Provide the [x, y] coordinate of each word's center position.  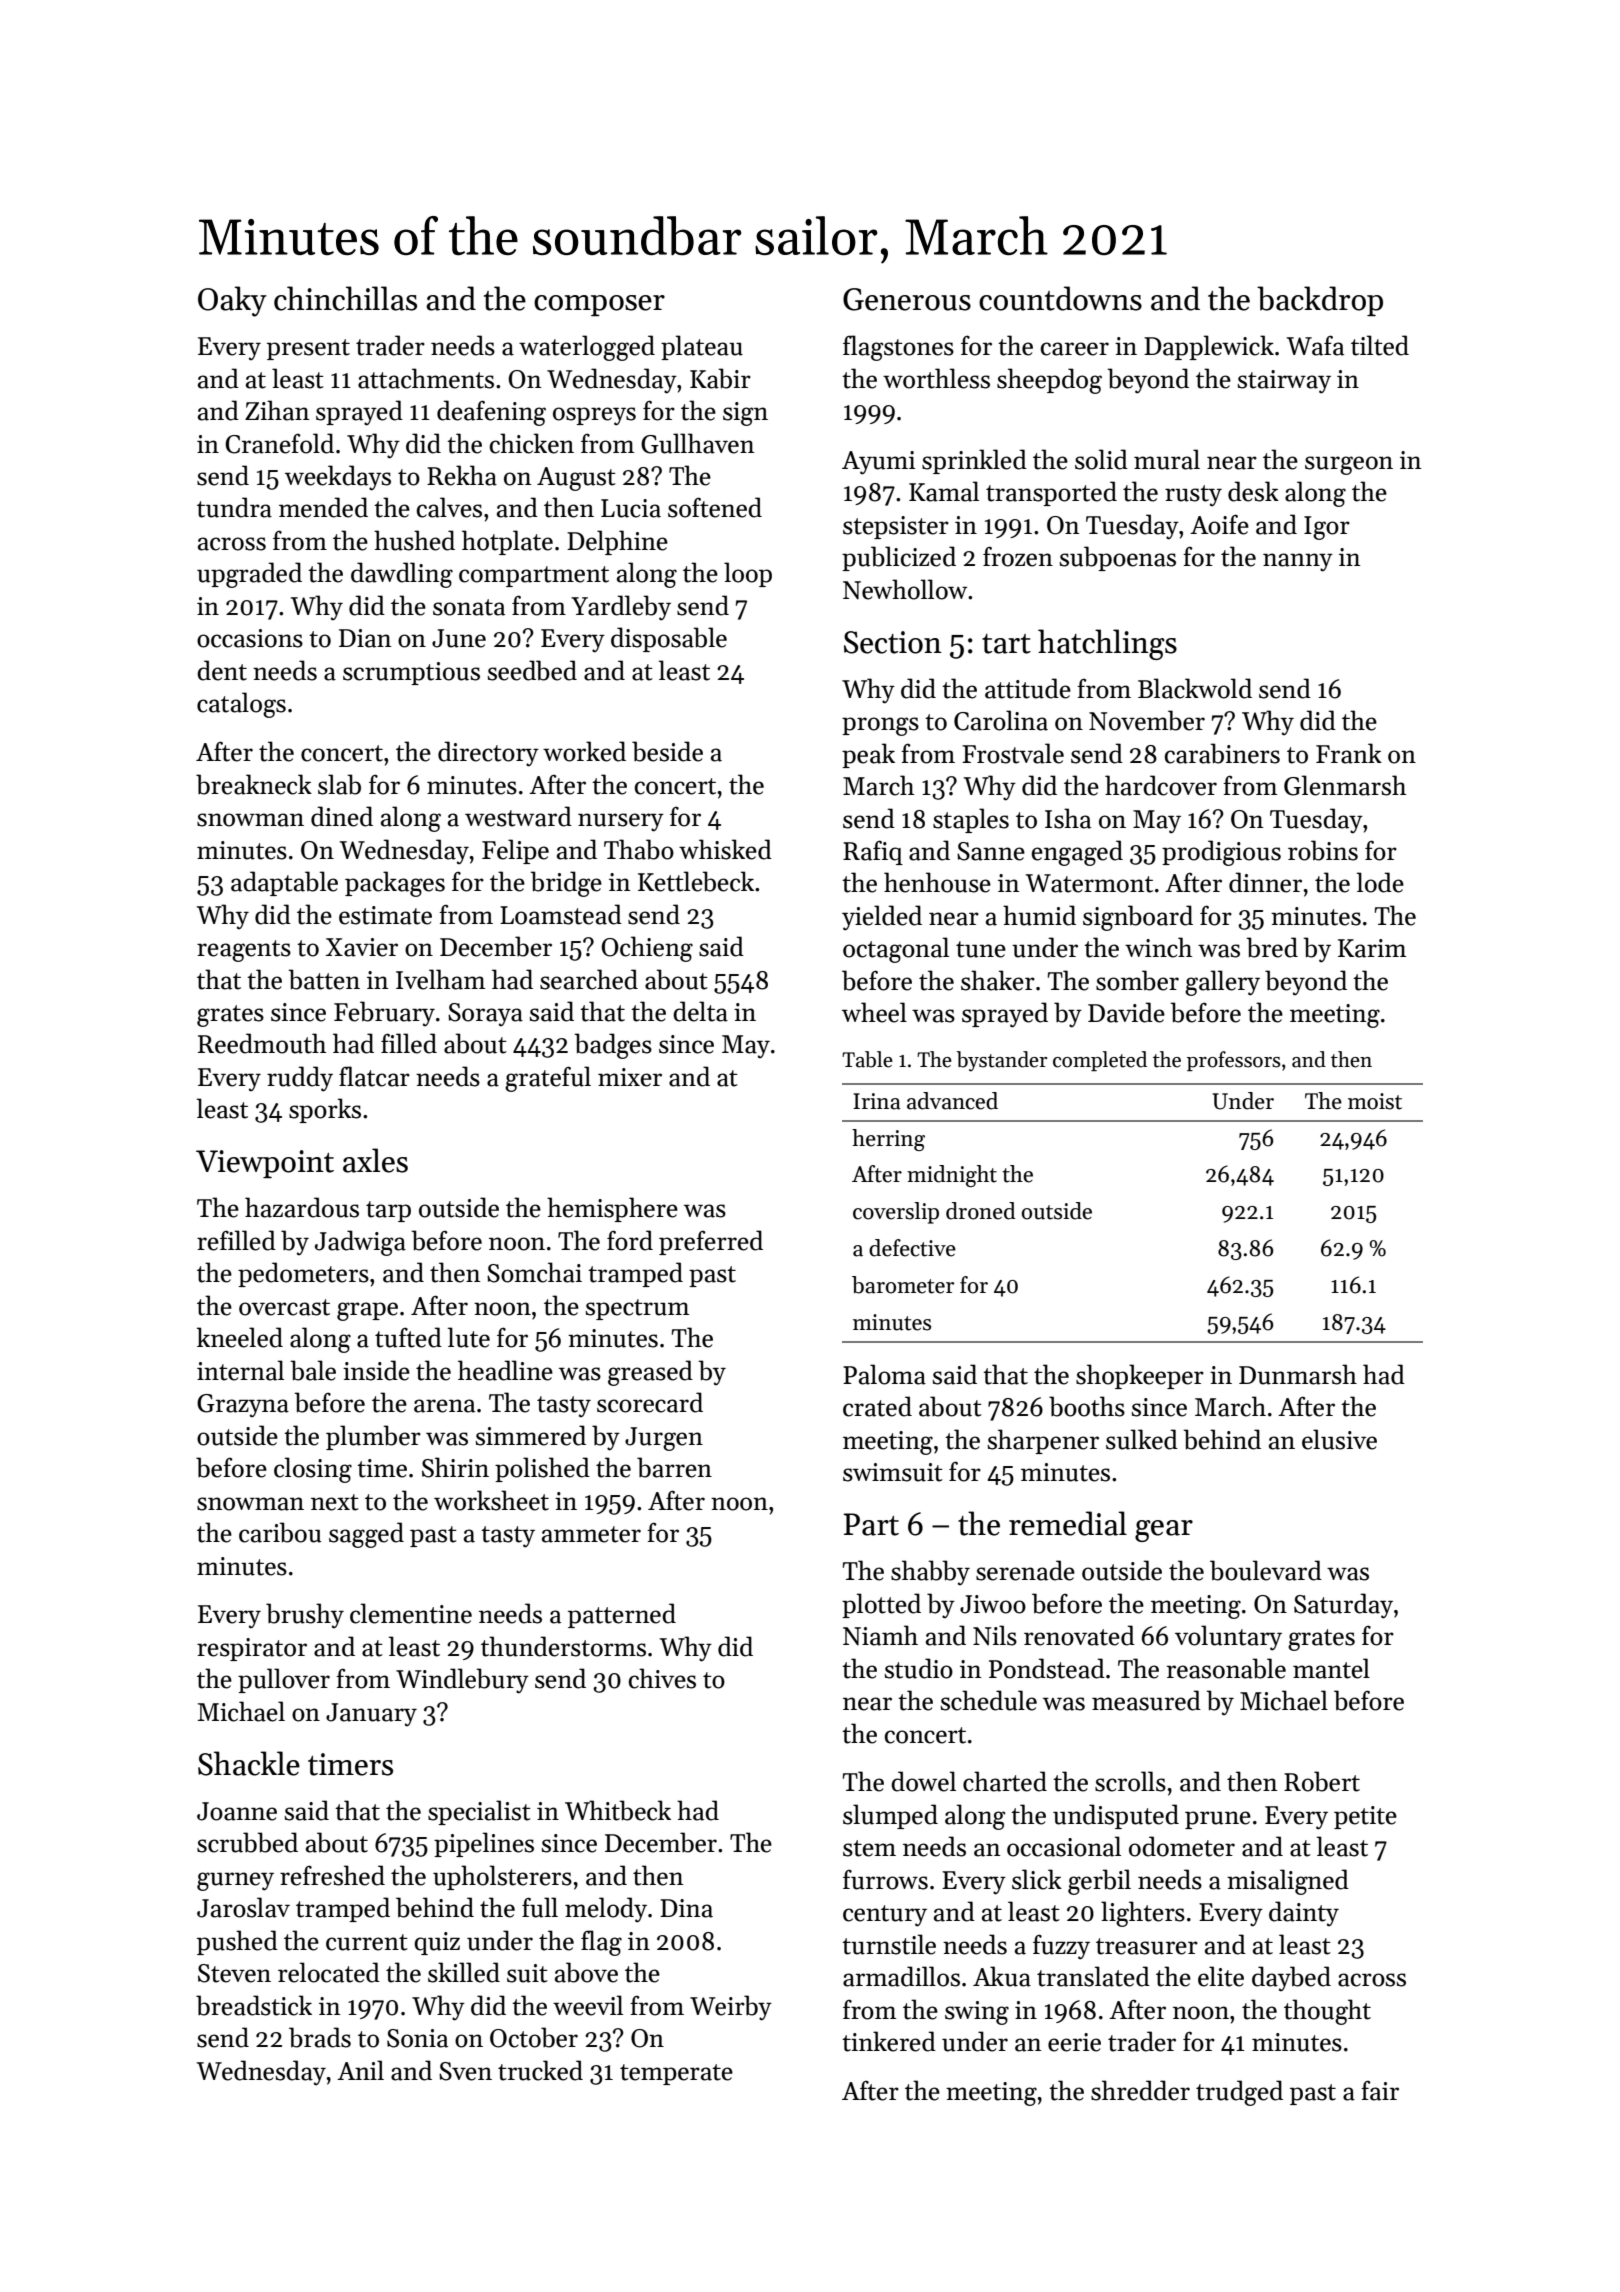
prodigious [1221, 853]
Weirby [731, 2008]
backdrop [1320, 301]
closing [313, 1470]
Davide [1126, 1012]
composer [599, 305]
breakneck [254, 784]
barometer [903, 1285]
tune [981, 949]
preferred [711, 1242]
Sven [465, 2071]
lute [469, 1337]
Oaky [232, 301]
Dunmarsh [1298, 1374]
